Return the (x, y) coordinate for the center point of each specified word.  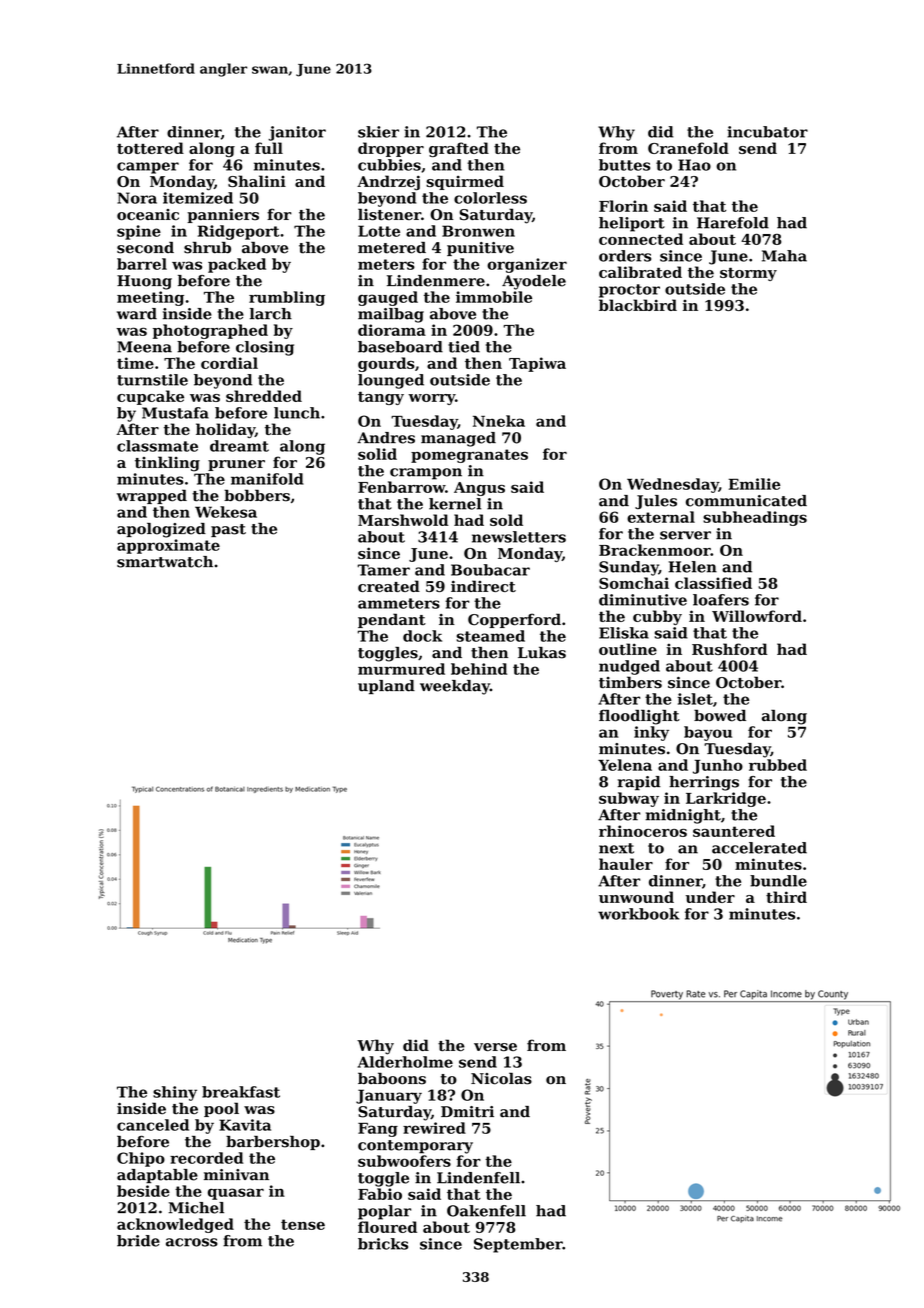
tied (464, 347)
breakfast (241, 1092)
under (710, 897)
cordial (229, 363)
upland (386, 687)
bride (138, 1241)
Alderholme (405, 1062)
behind (479, 669)
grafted (459, 149)
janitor (297, 133)
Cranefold (688, 148)
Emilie (754, 484)
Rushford (729, 649)
